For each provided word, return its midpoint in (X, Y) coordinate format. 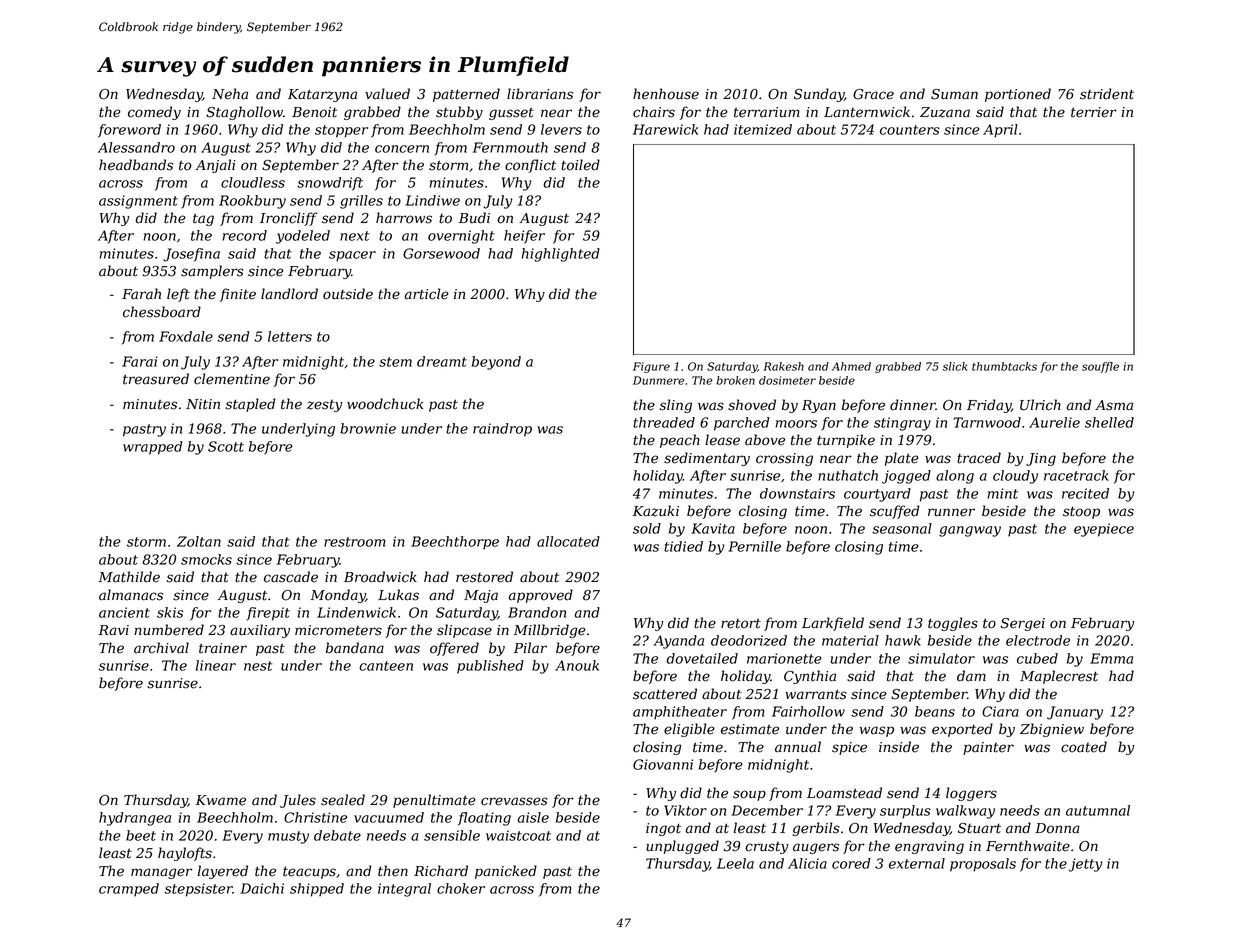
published (490, 667)
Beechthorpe (455, 543)
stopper (341, 131)
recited (1085, 493)
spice (849, 748)
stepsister (199, 890)
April (1000, 131)
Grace (873, 94)
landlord (289, 294)
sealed (343, 800)
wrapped (152, 448)
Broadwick (380, 577)
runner (951, 512)
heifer (524, 237)
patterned (466, 95)
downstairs (797, 493)
